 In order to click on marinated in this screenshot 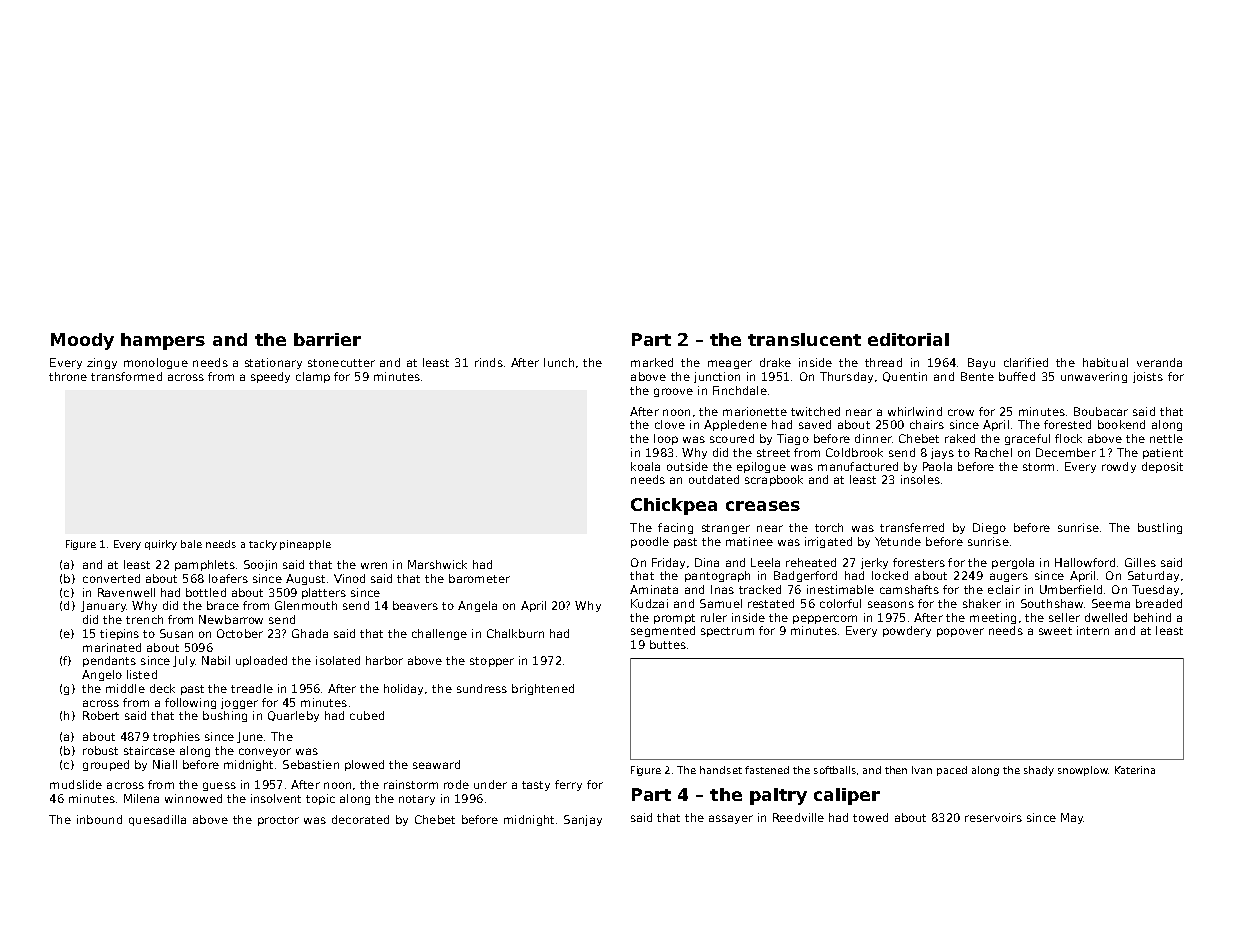, I will do `click(112, 647)`.
